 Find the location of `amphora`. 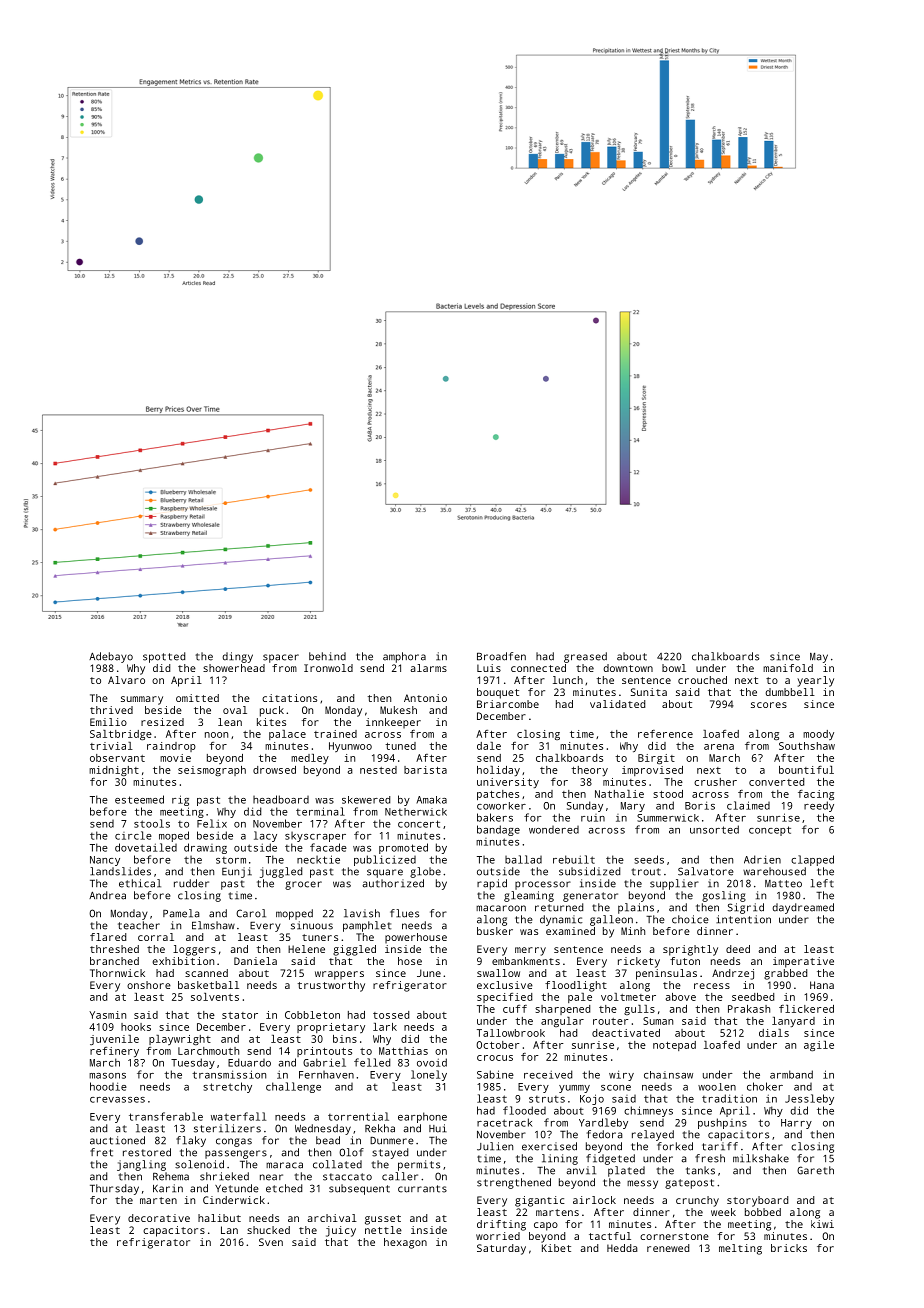

amphora is located at coordinates (404, 657).
